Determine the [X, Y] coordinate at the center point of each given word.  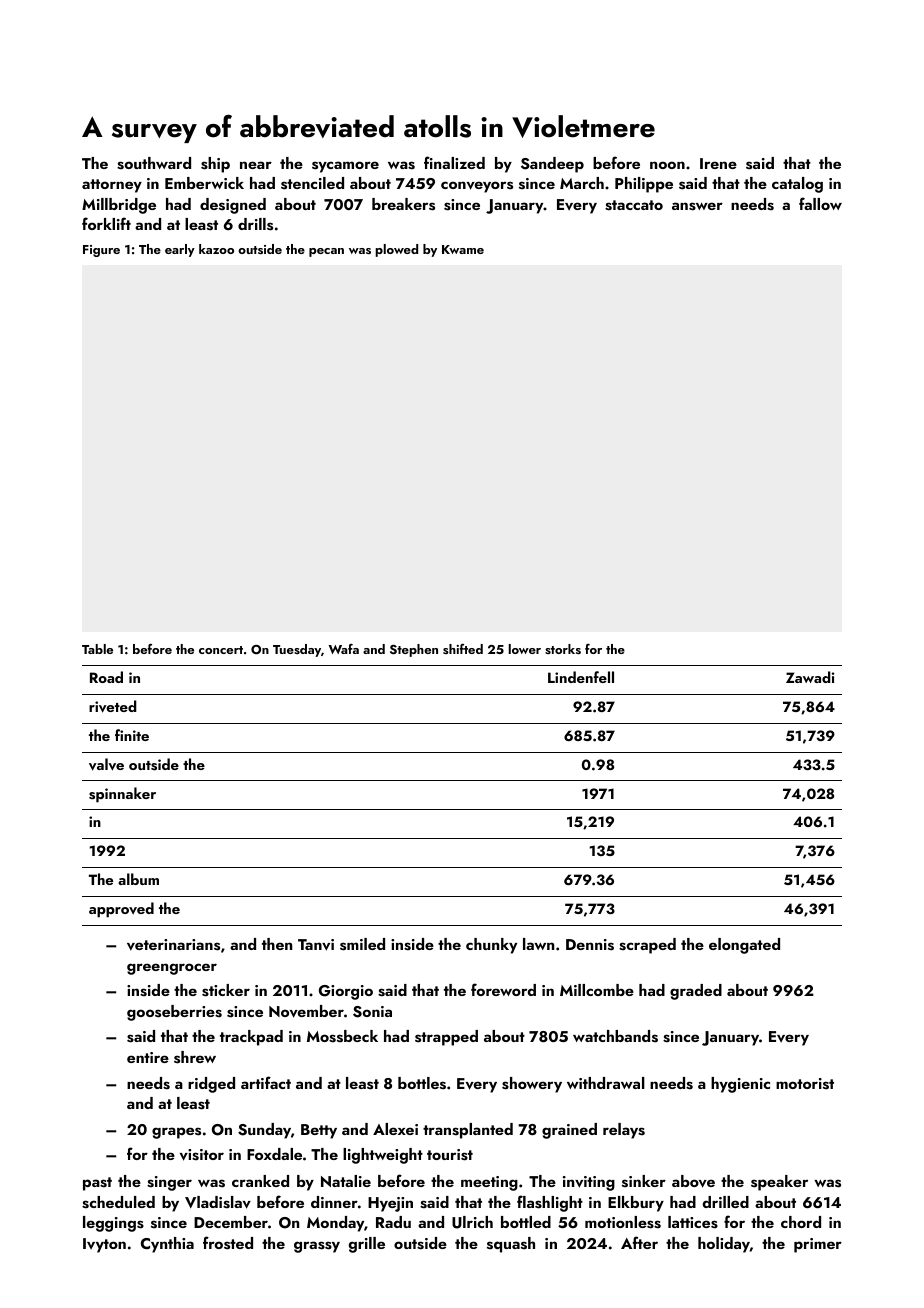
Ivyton [104, 1245]
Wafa [344, 649]
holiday [724, 1245]
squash [511, 1245]
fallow [820, 203]
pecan [326, 252]
